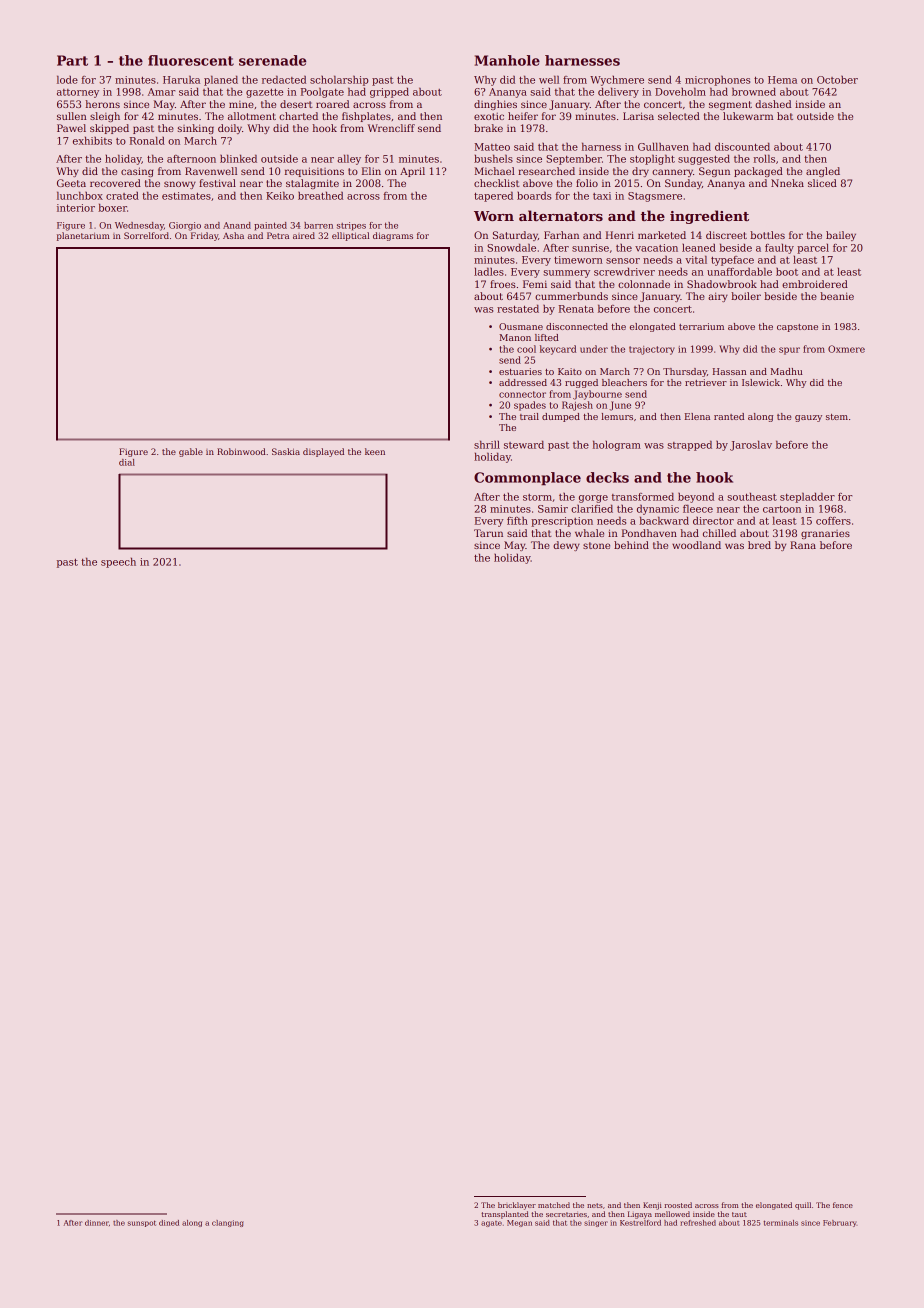  Describe the element at coordinates (97, 1223) in the screenshot. I see `dinner` at that location.
